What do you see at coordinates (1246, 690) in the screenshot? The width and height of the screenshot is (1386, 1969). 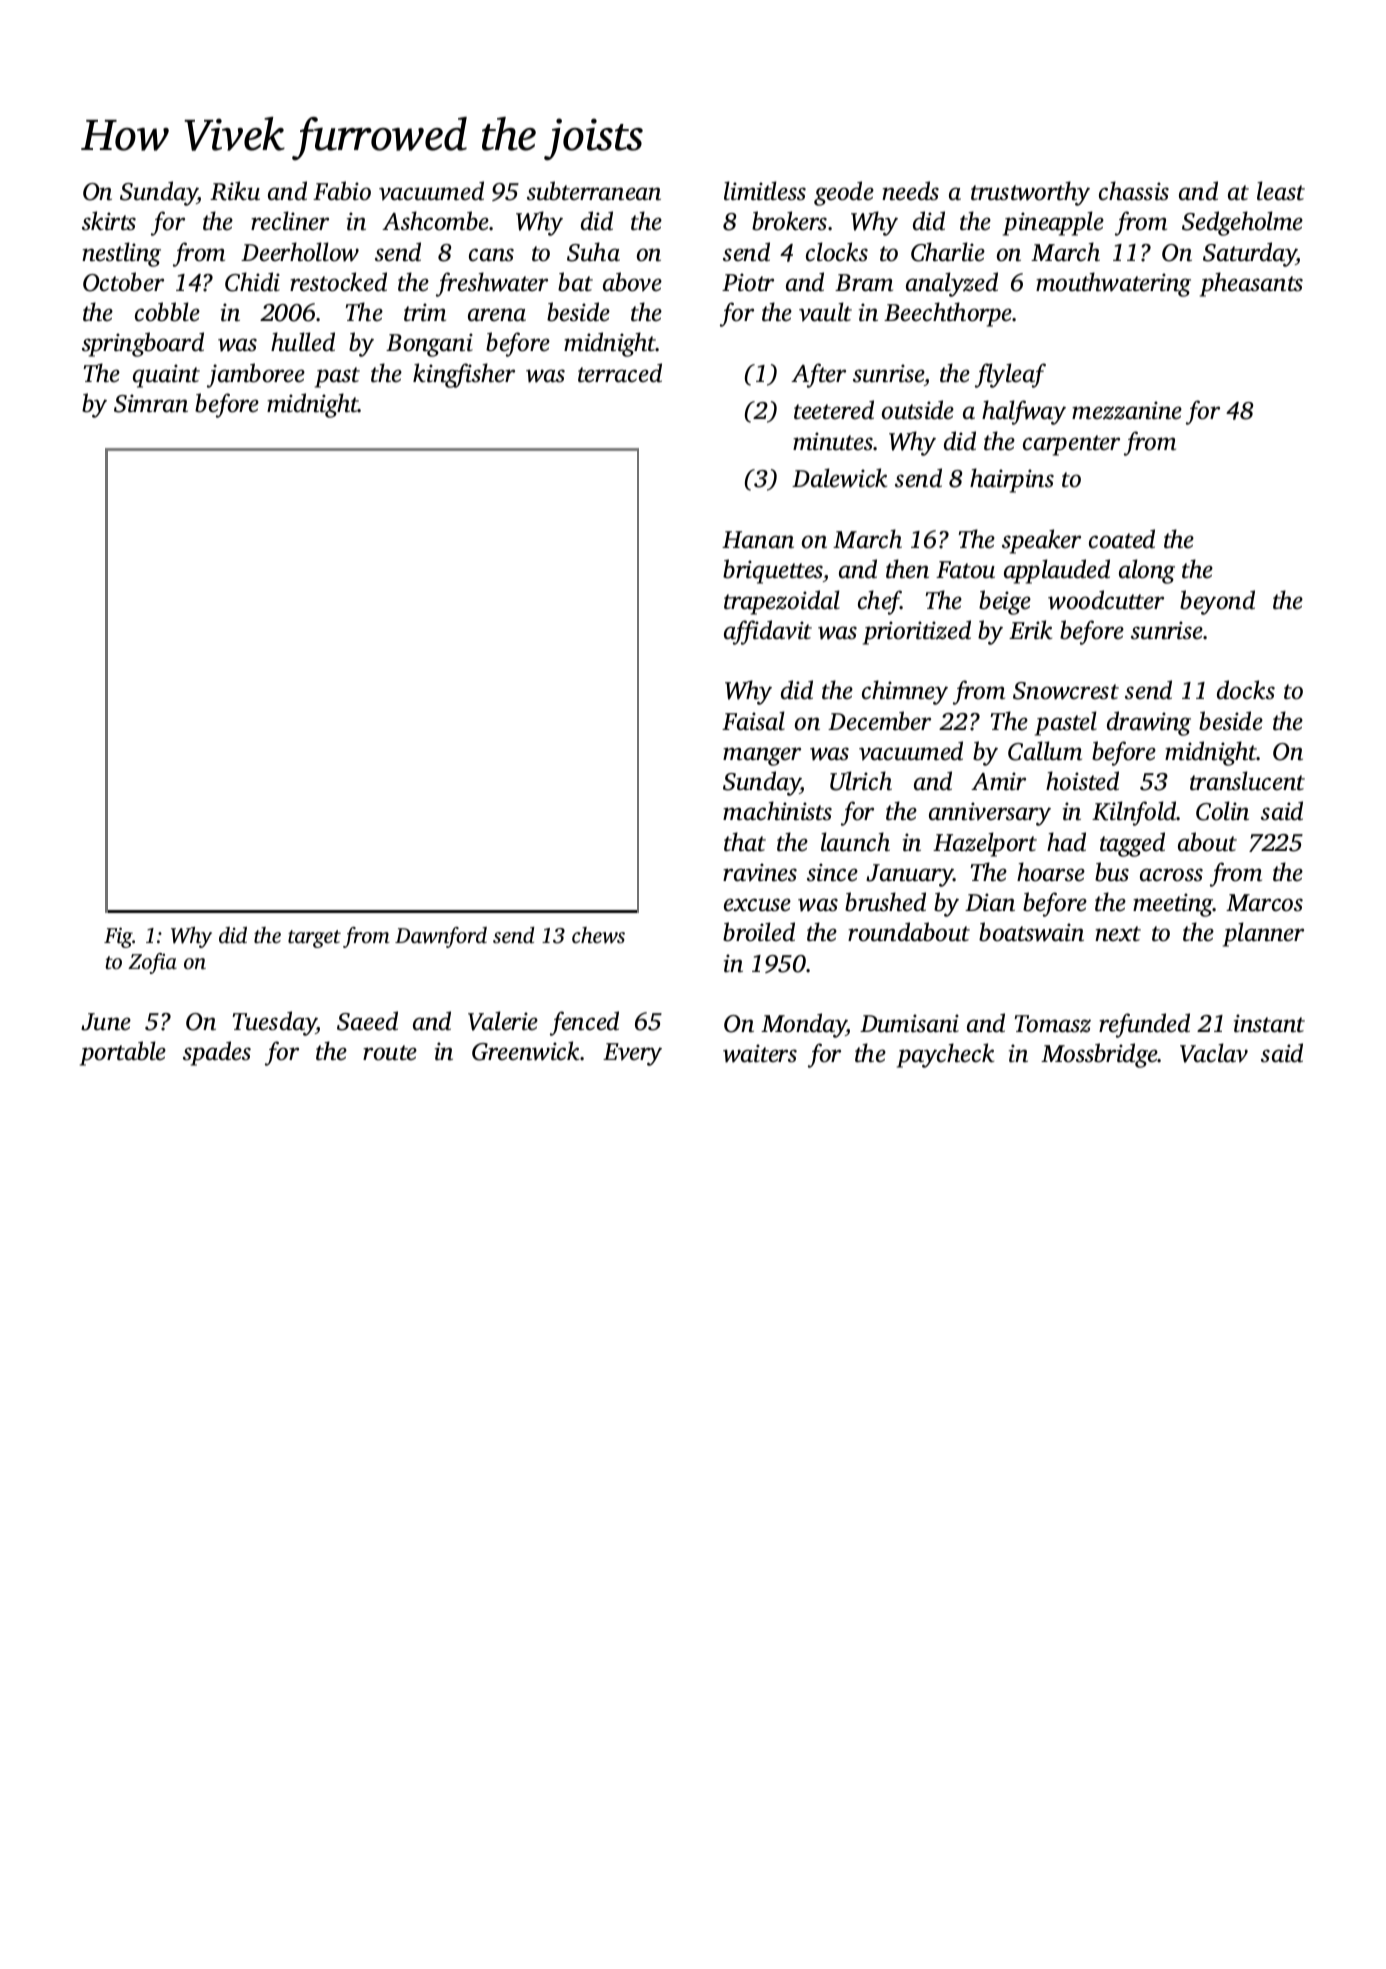 I see `docks` at bounding box center [1246, 690].
